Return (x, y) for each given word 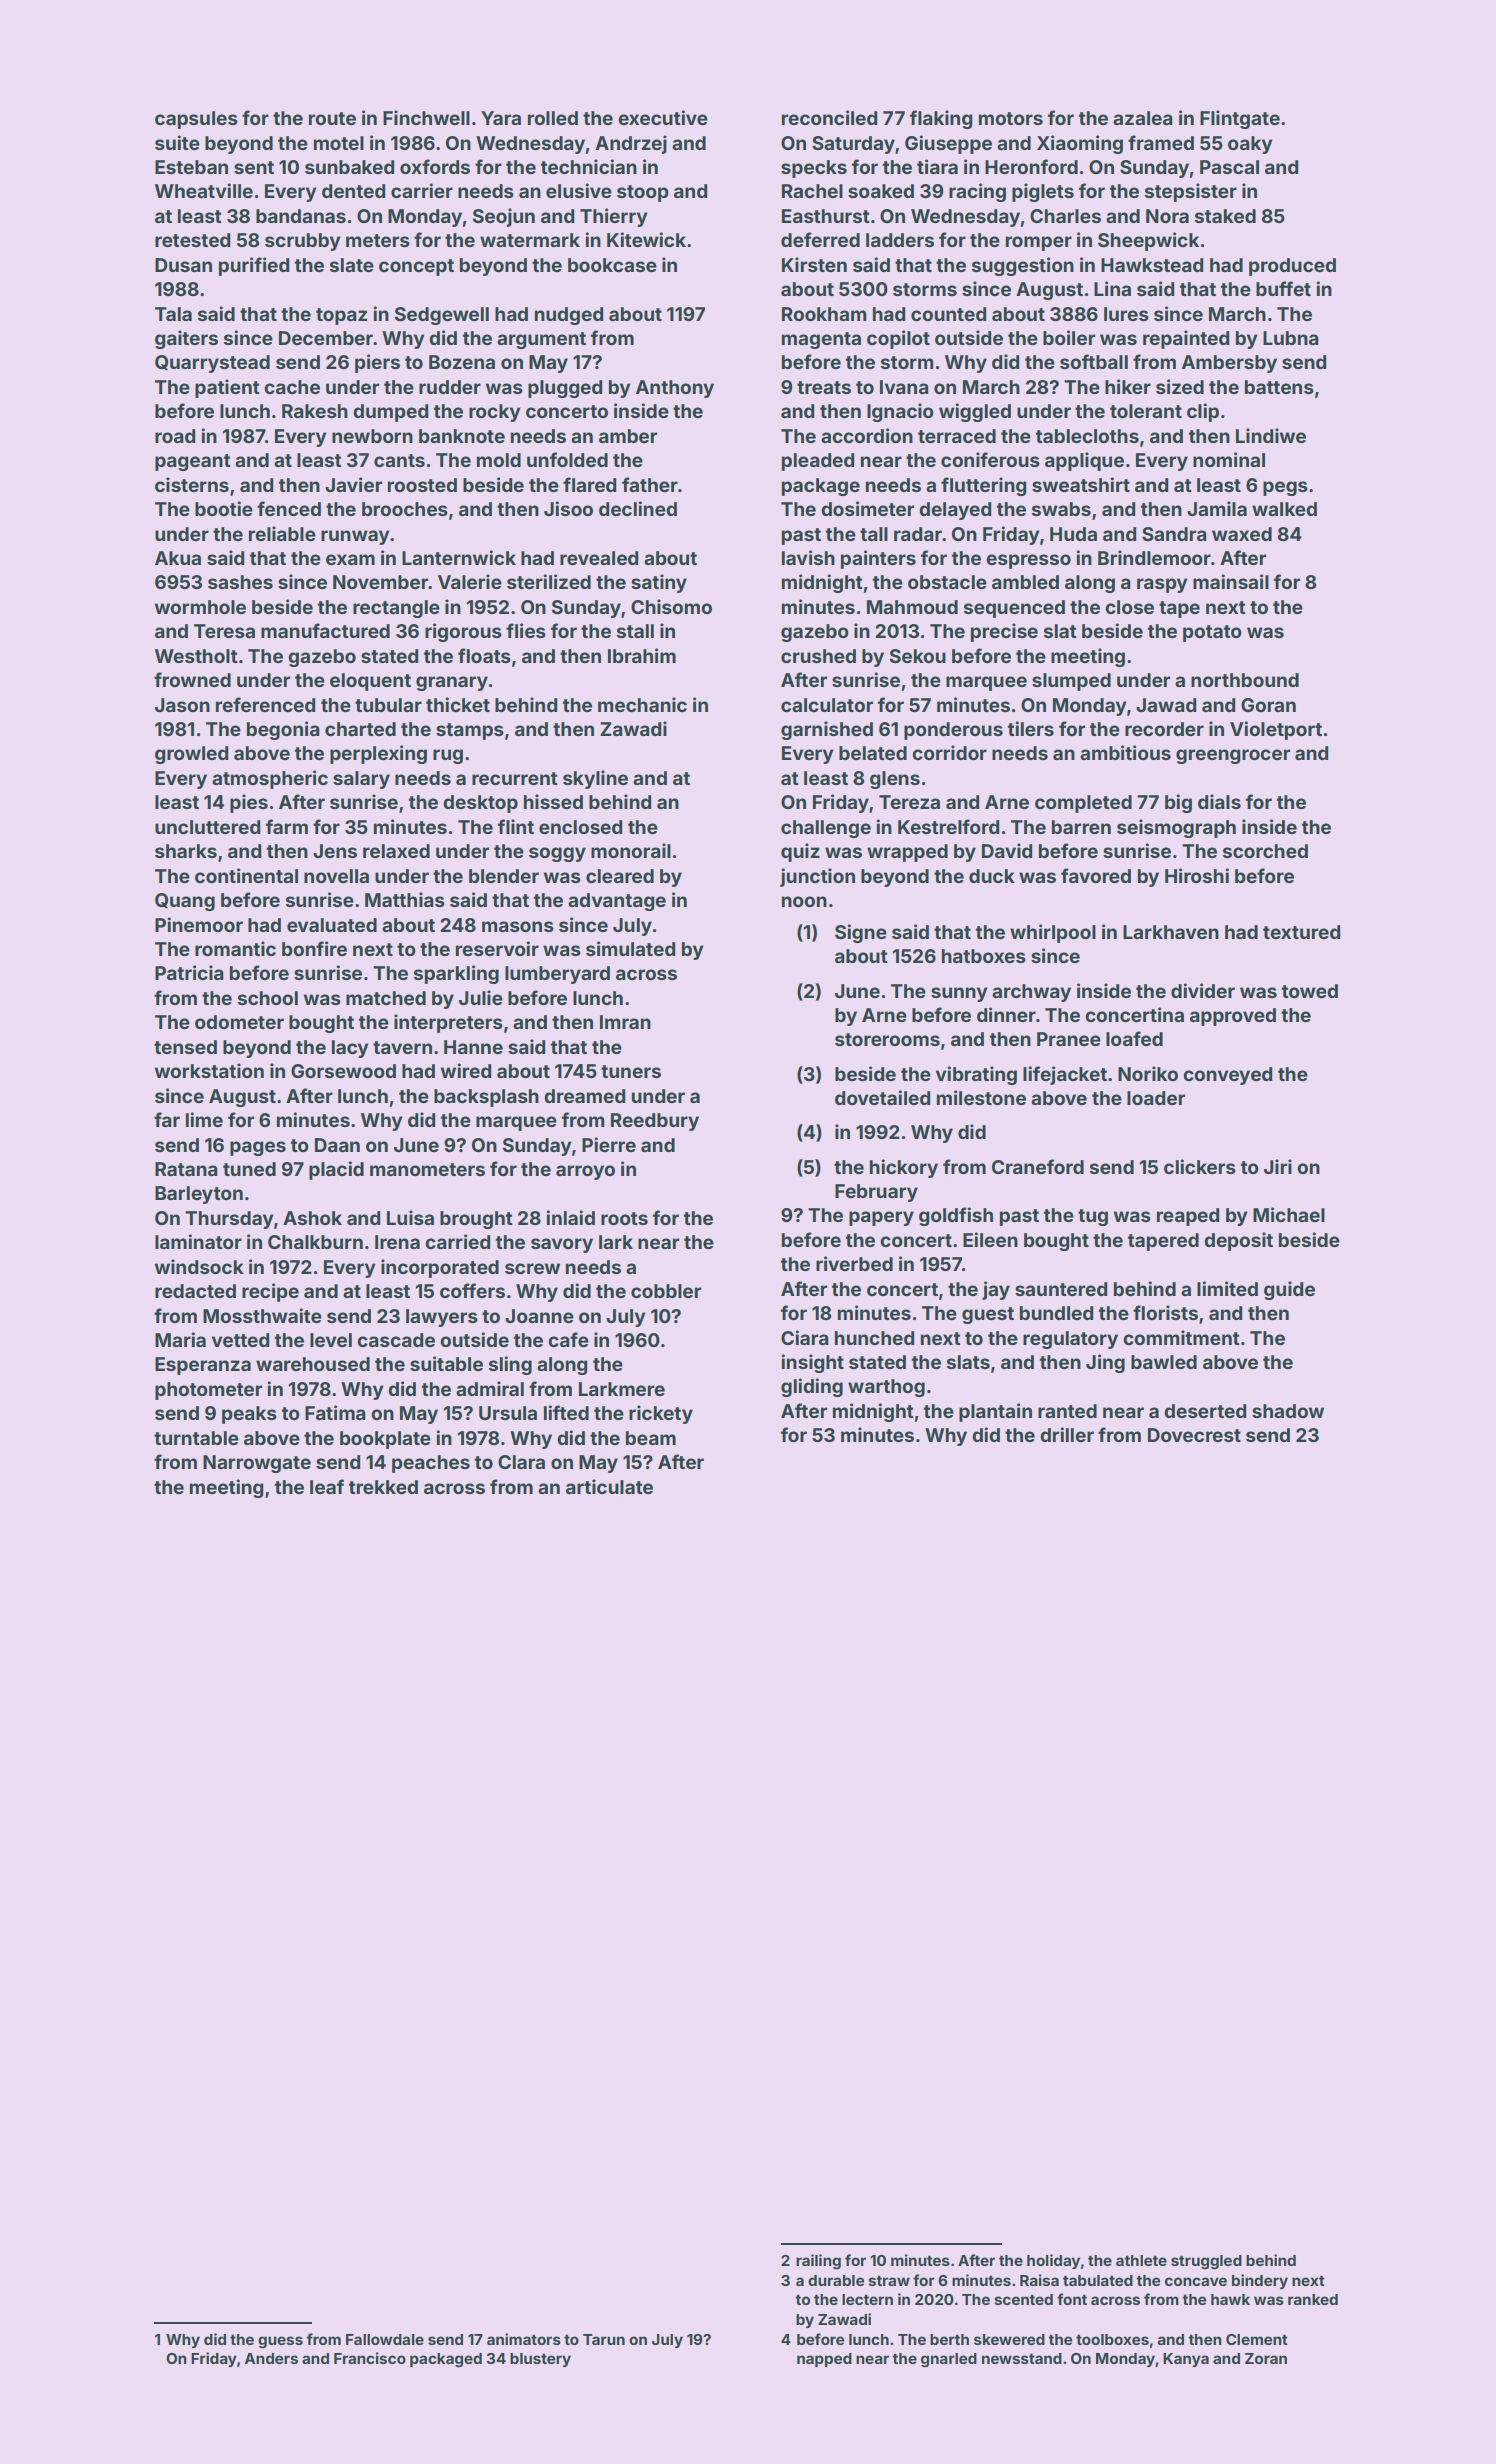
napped (824, 2360)
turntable (196, 1438)
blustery (540, 2360)
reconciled (829, 117)
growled (191, 755)
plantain (995, 1412)
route (332, 118)
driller (1067, 1434)
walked (1284, 509)
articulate (609, 1486)
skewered (1009, 2339)
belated (873, 753)
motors (1011, 118)
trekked (383, 1487)
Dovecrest (1194, 1435)
